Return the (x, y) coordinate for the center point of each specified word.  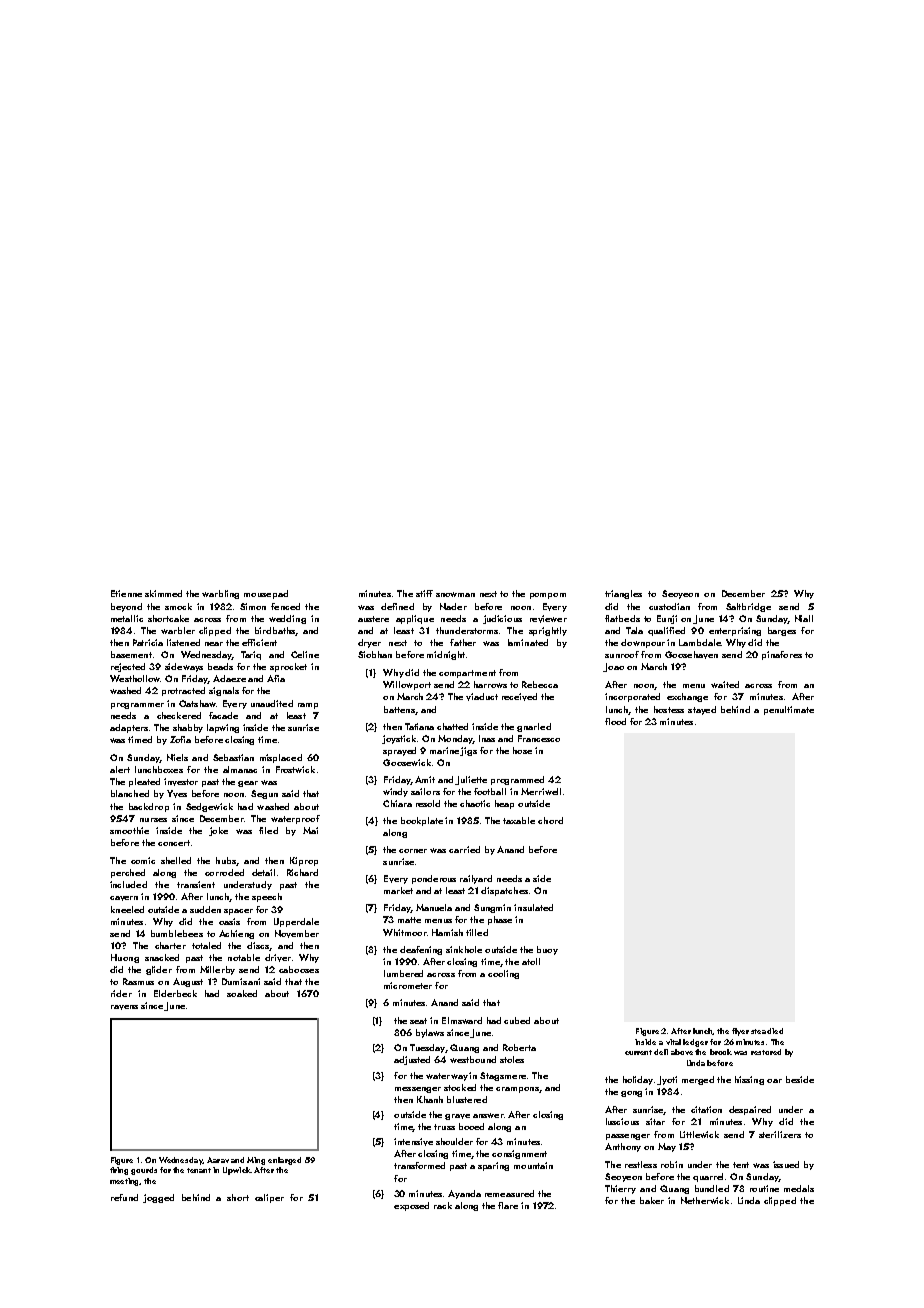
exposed (411, 1206)
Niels (177, 757)
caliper (269, 1198)
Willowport (407, 685)
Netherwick (705, 1200)
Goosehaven (691, 655)
